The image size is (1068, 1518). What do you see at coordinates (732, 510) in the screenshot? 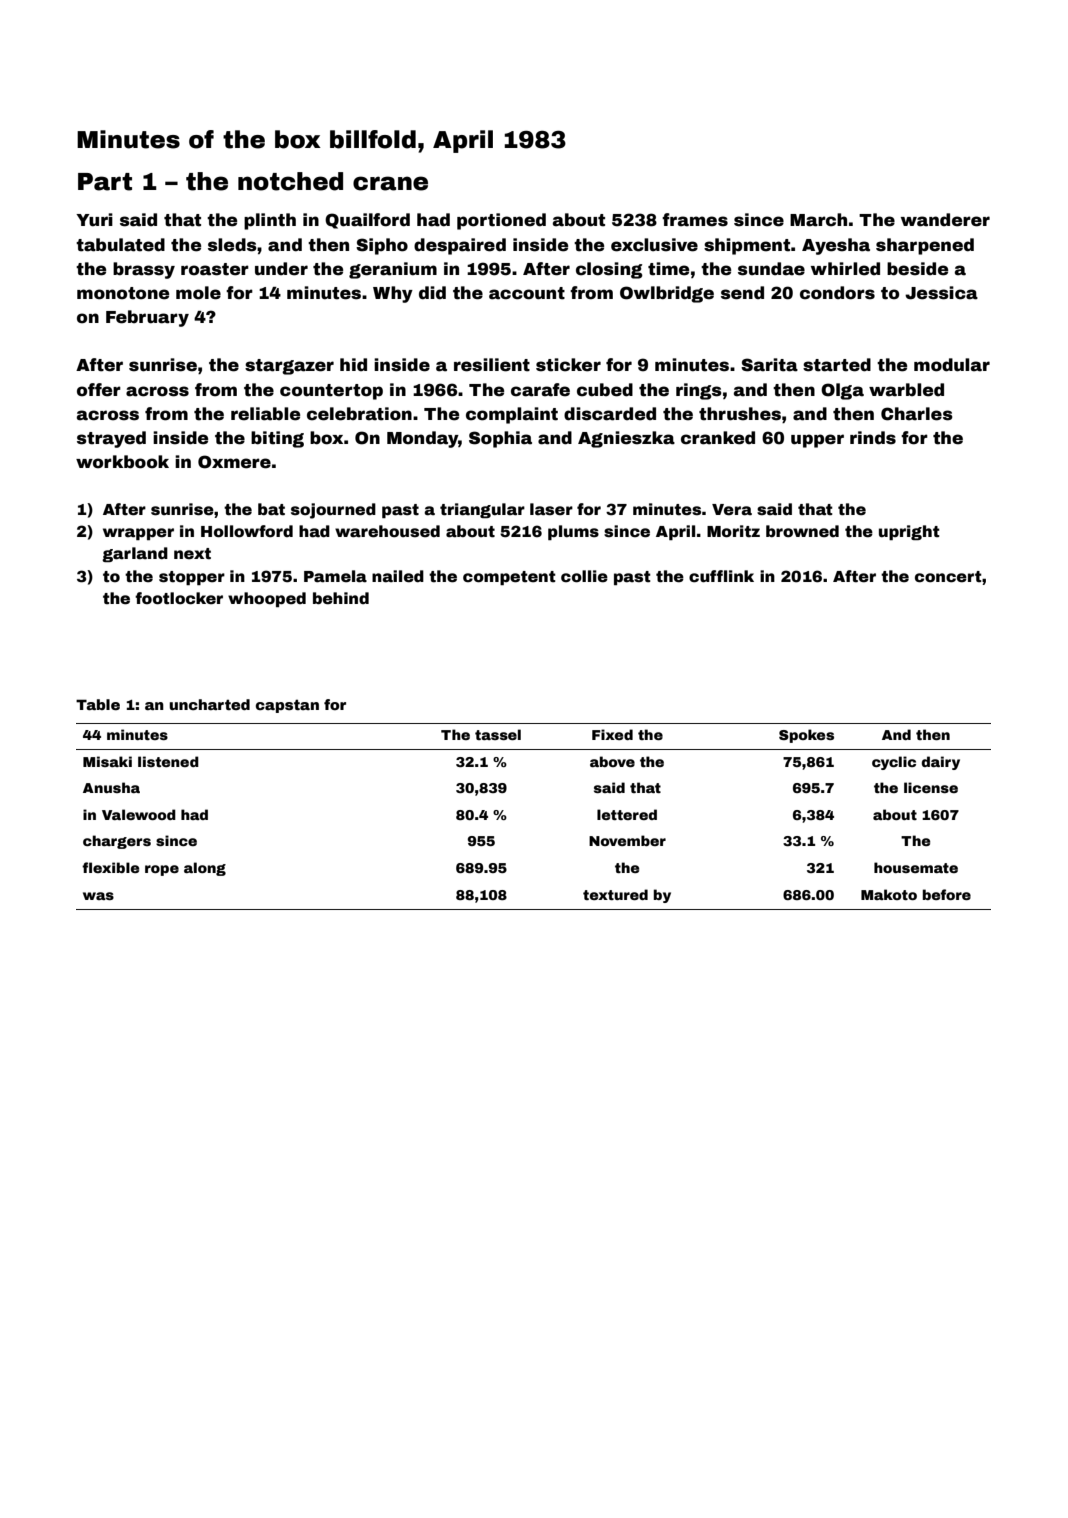
I see `Vera` at bounding box center [732, 510].
